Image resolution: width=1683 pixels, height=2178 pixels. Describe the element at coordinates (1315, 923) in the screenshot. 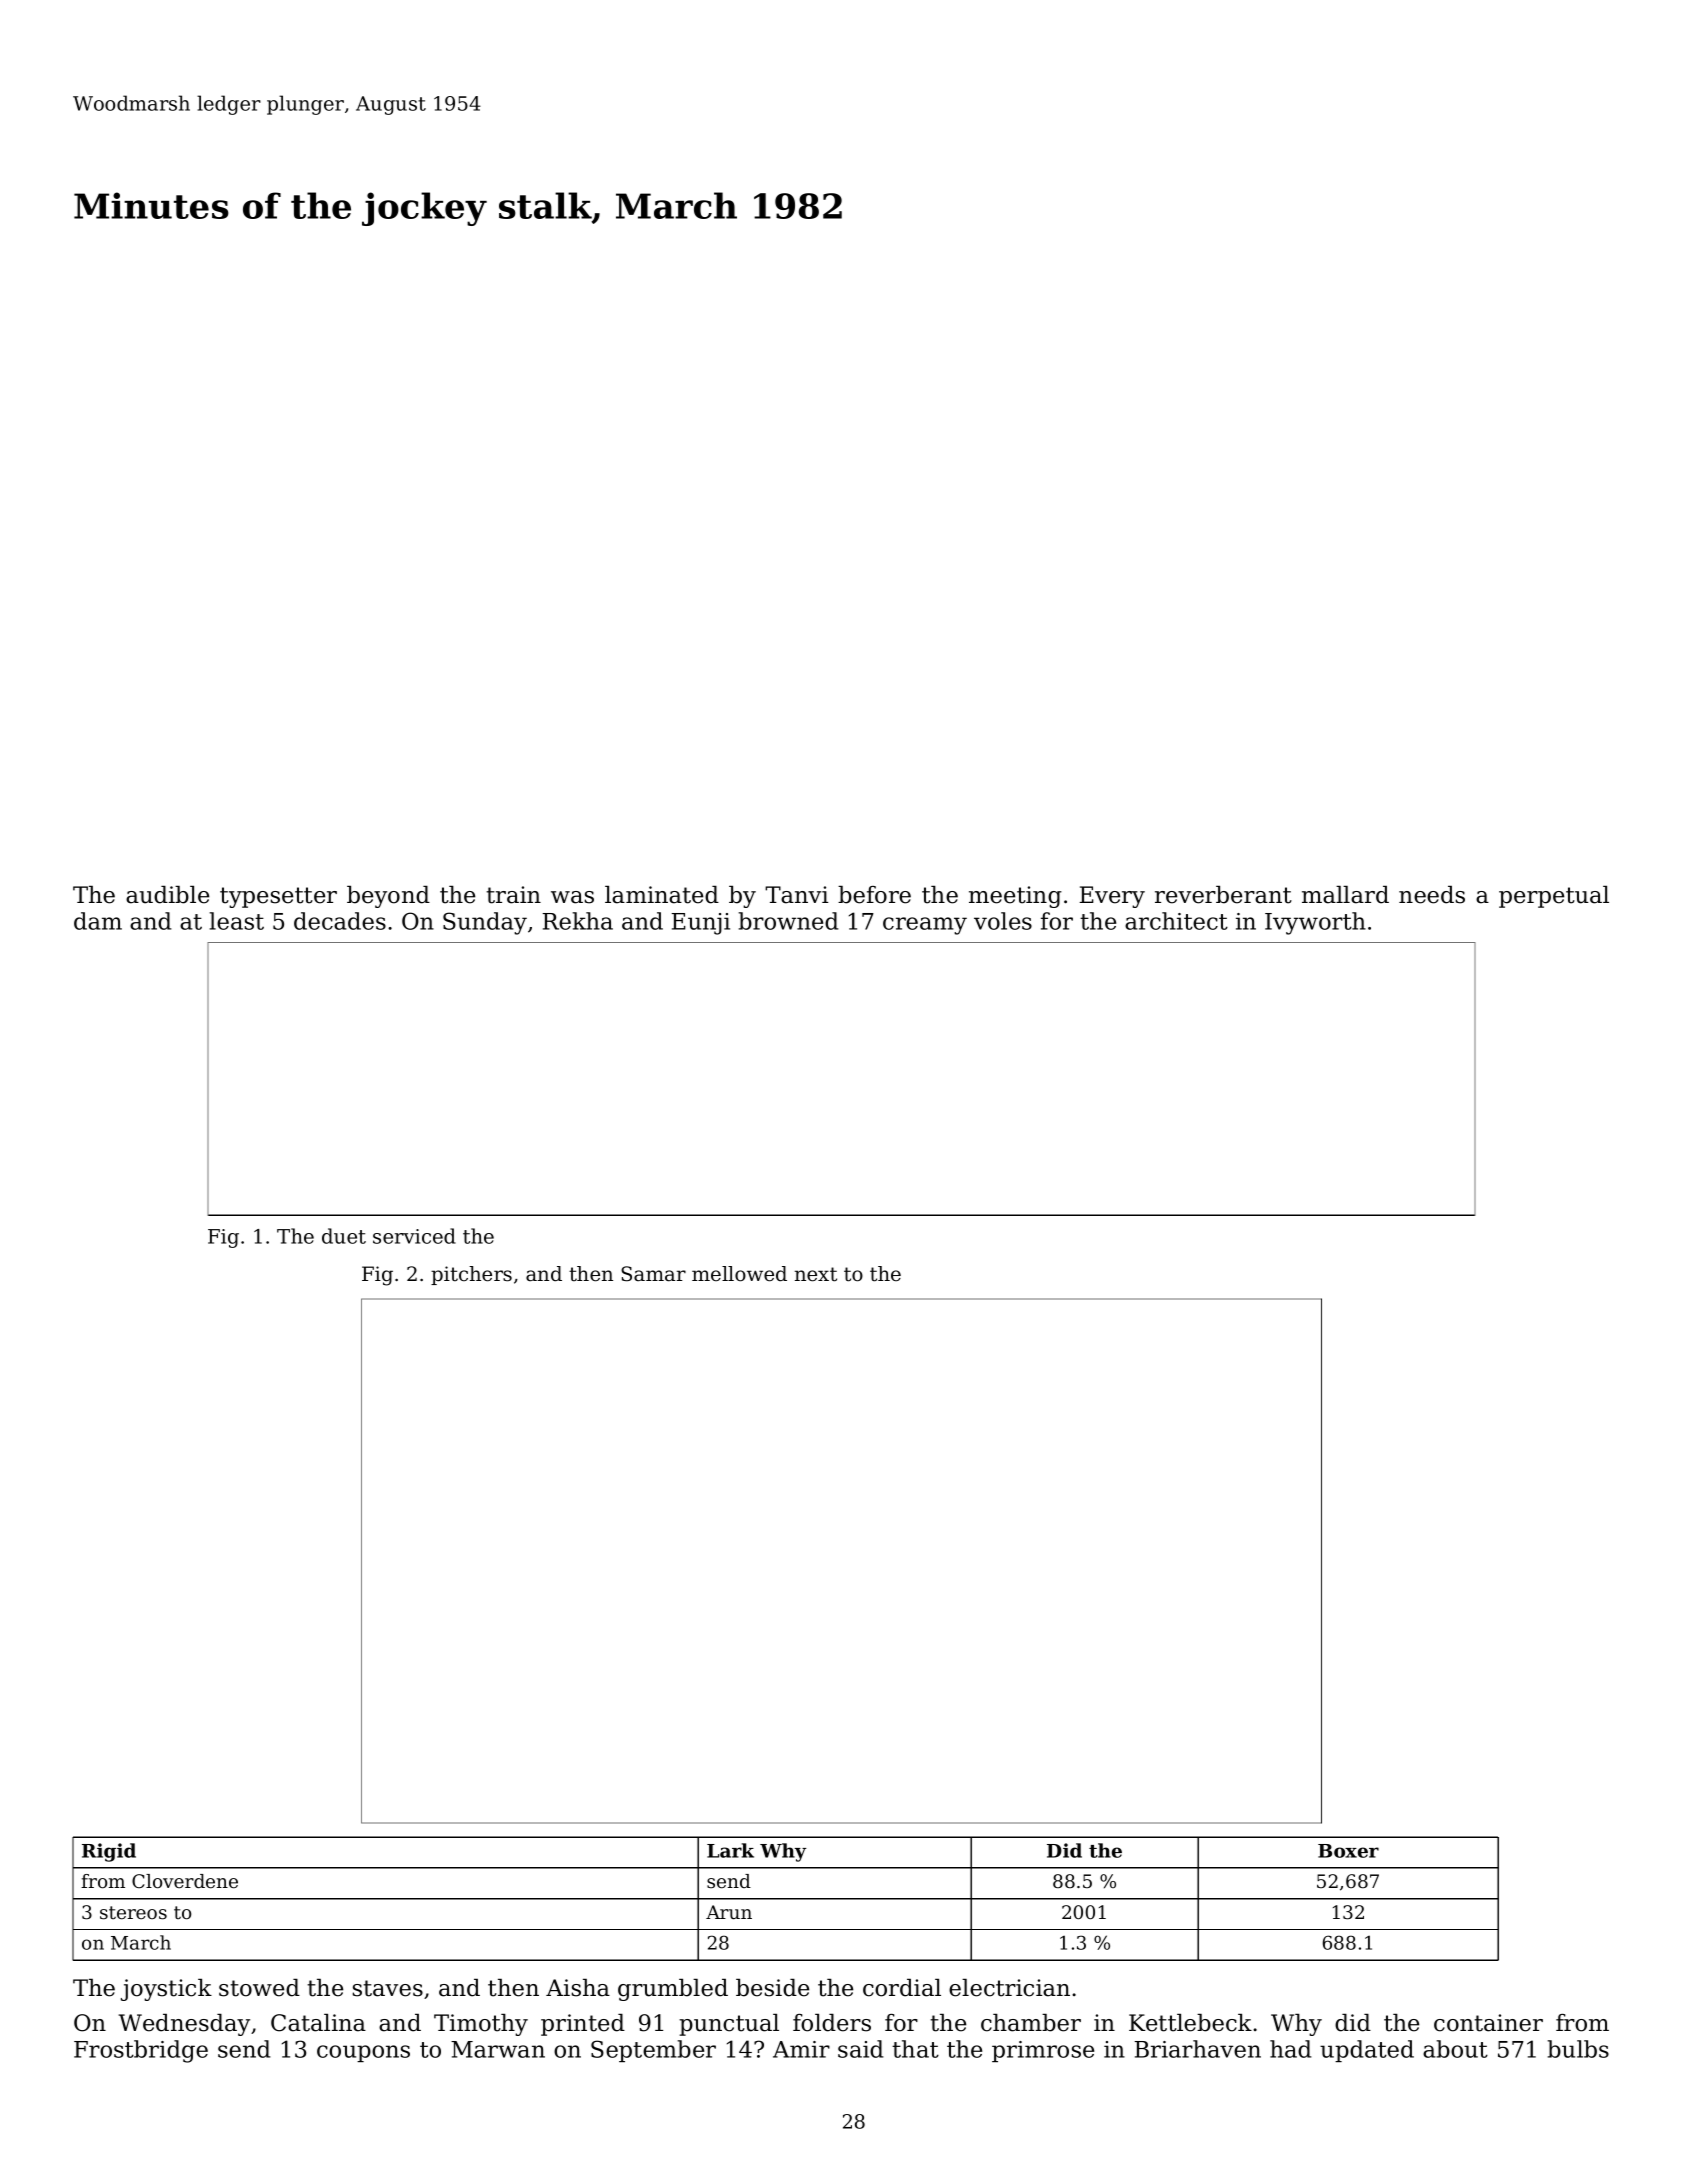

I see `Ivyworth` at that location.
